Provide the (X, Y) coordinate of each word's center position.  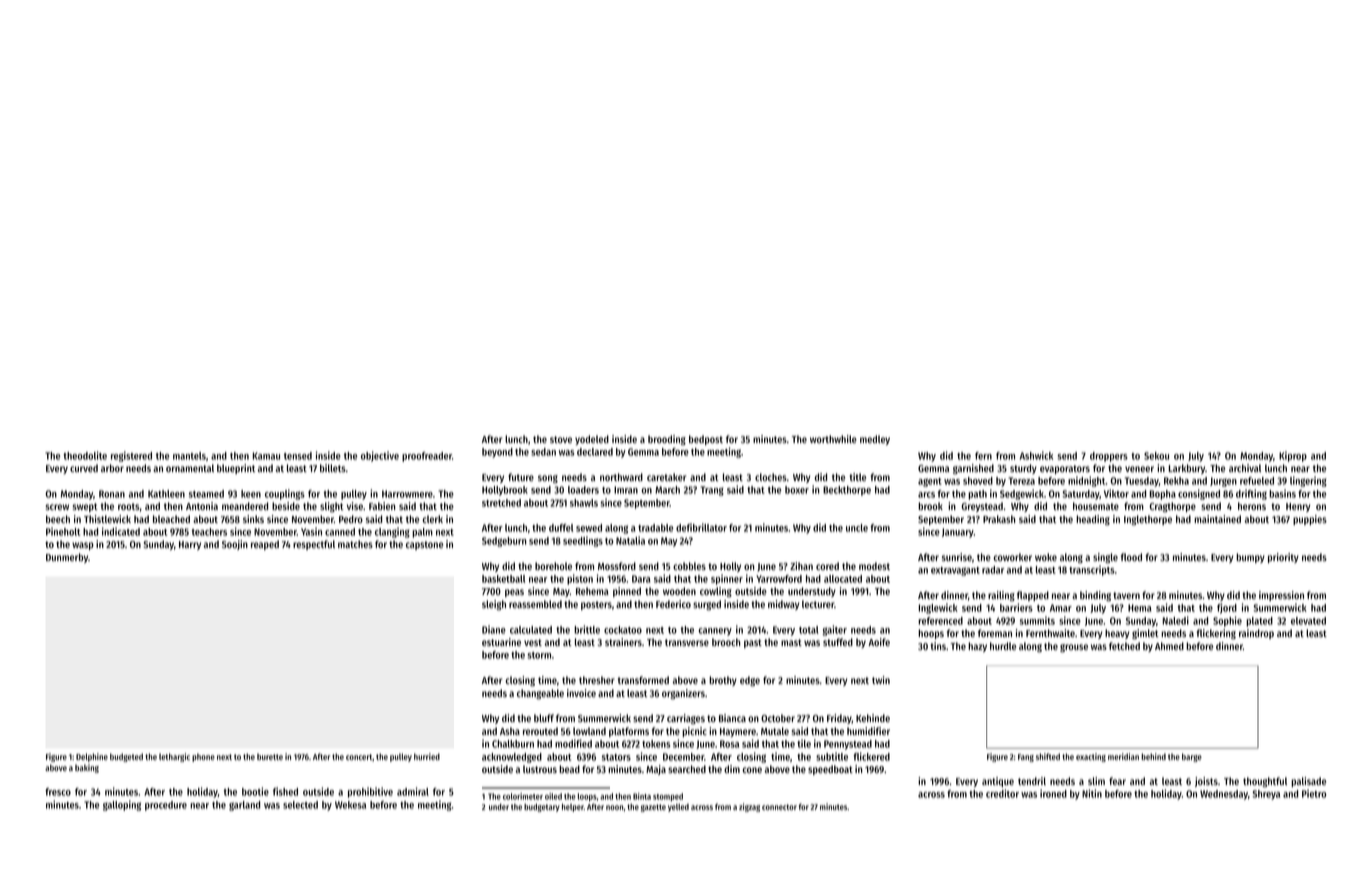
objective (380, 456)
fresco (58, 792)
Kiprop (1293, 456)
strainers (623, 642)
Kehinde (873, 718)
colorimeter (523, 796)
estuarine (501, 642)
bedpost (706, 440)
